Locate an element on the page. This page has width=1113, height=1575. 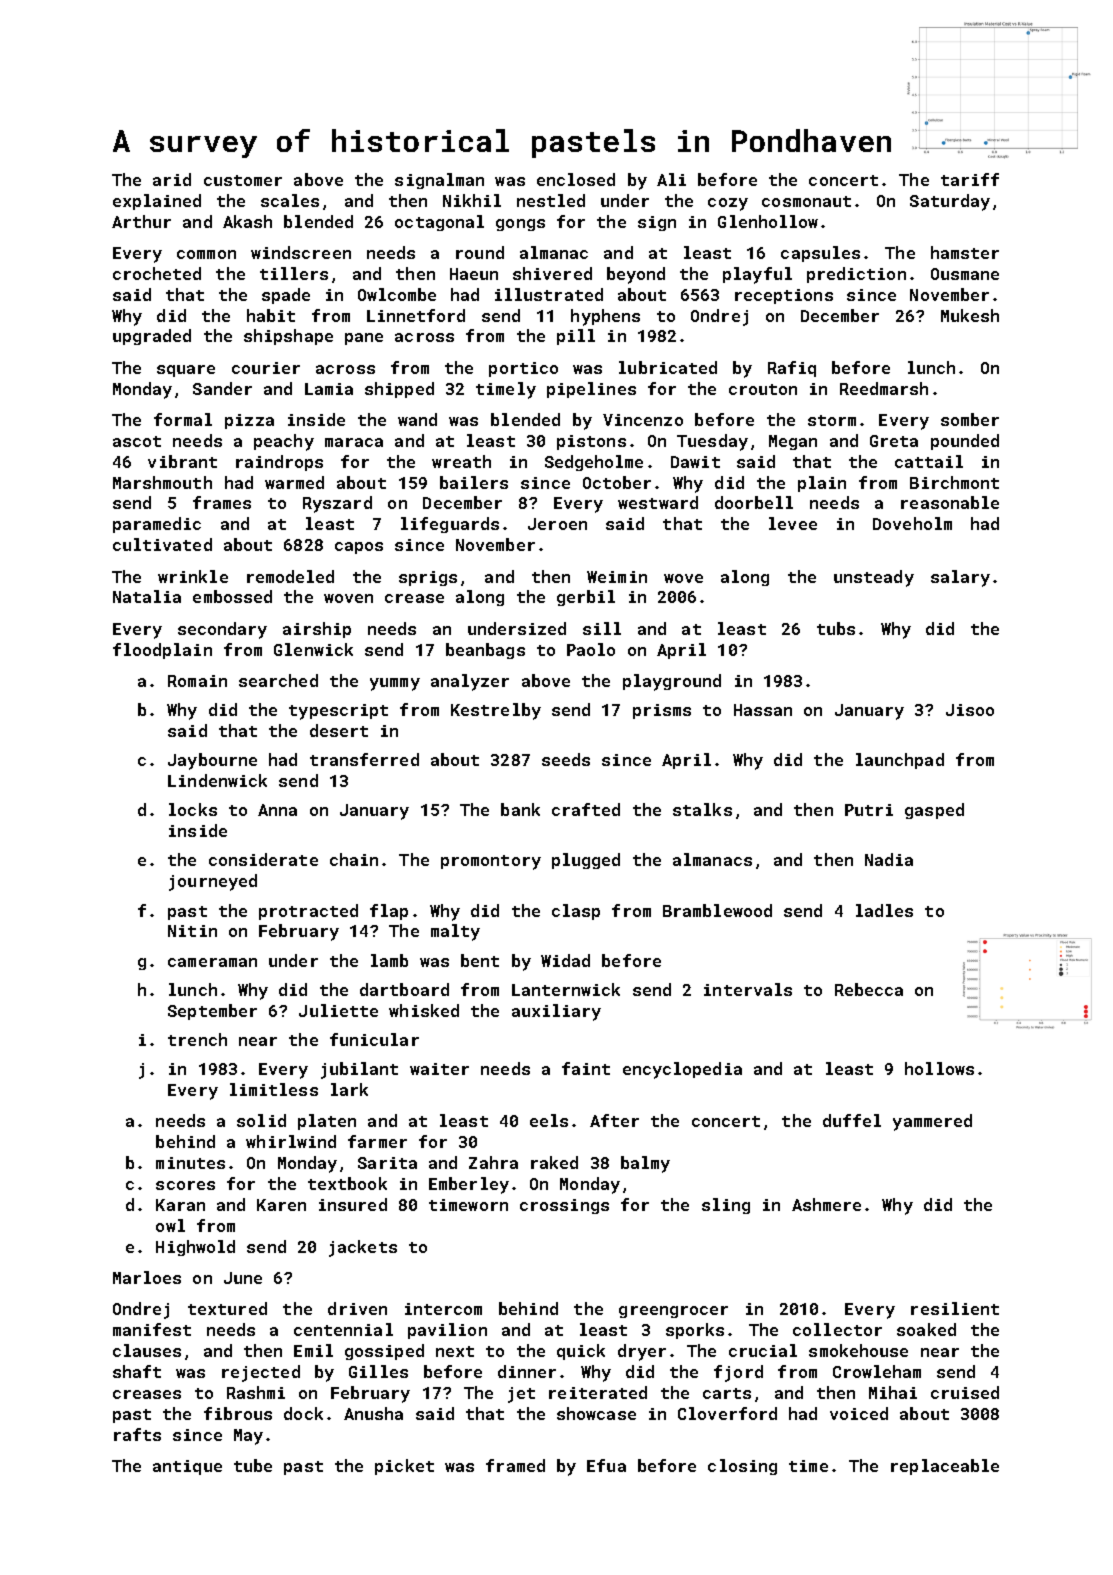
resilient is located at coordinates (955, 1308).
